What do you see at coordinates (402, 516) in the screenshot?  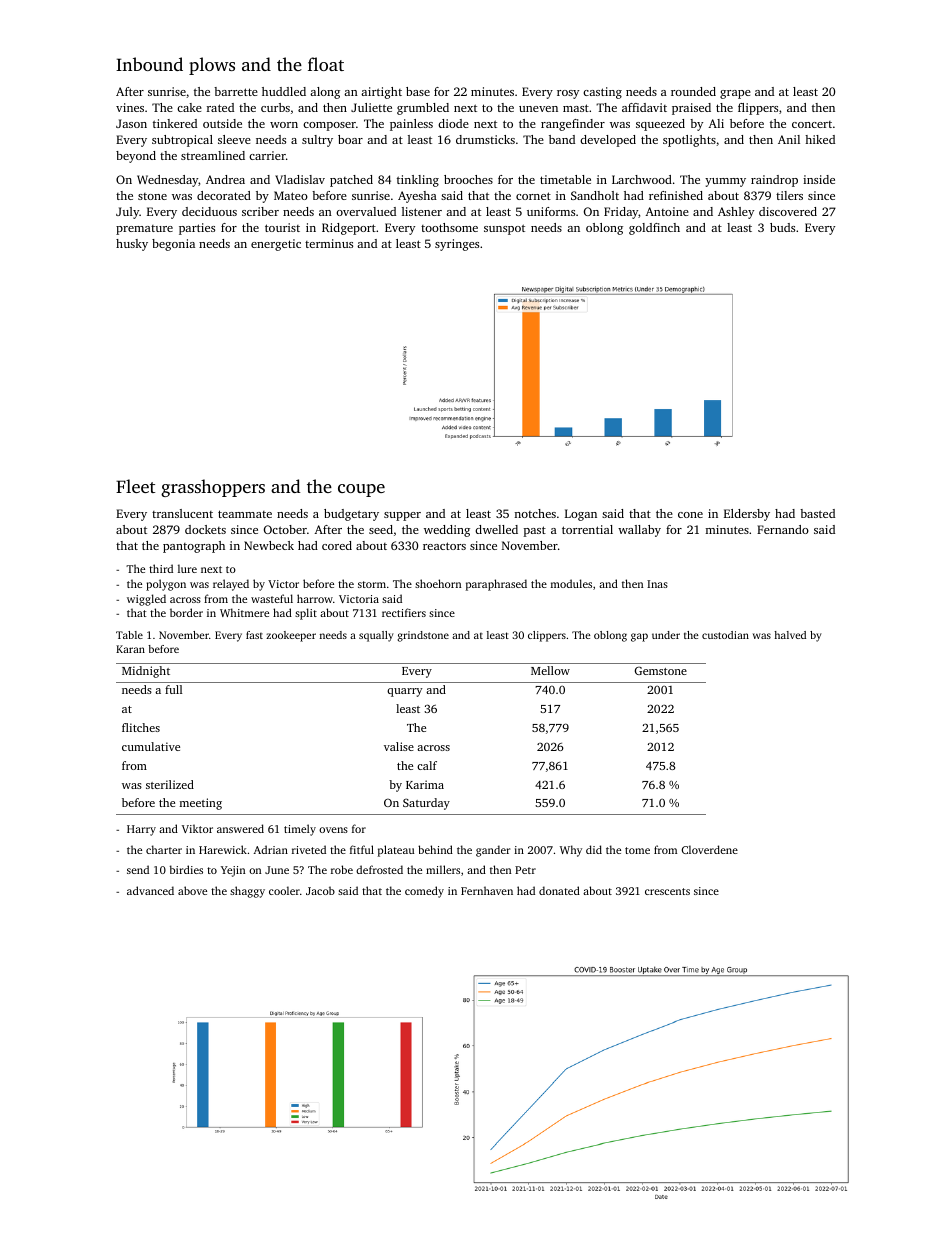 I see `supper` at bounding box center [402, 516].
